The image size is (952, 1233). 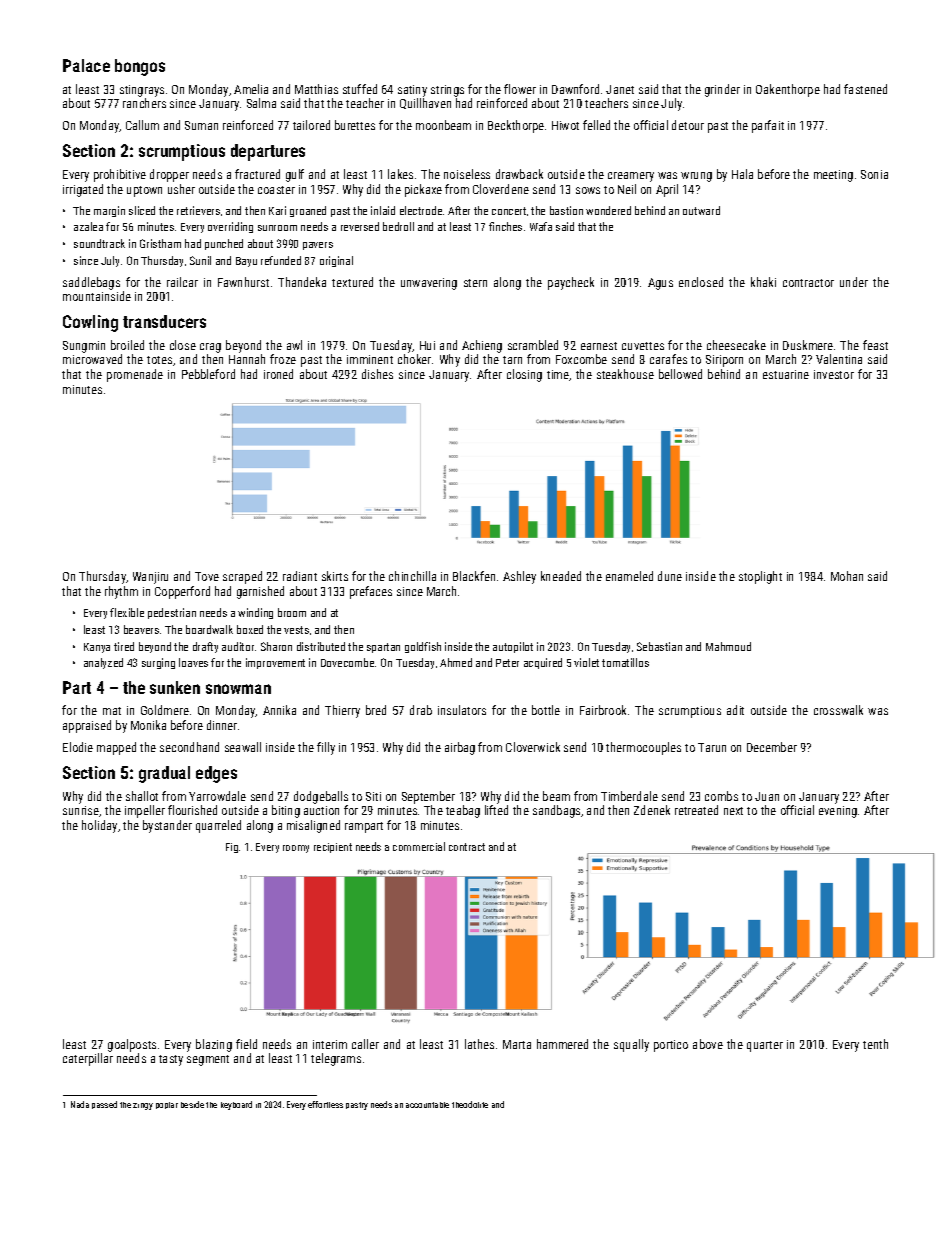 What do you see at coordinates (142, 125) in the screenshot?
I see `Callum` at bounding box center [142, 125].
